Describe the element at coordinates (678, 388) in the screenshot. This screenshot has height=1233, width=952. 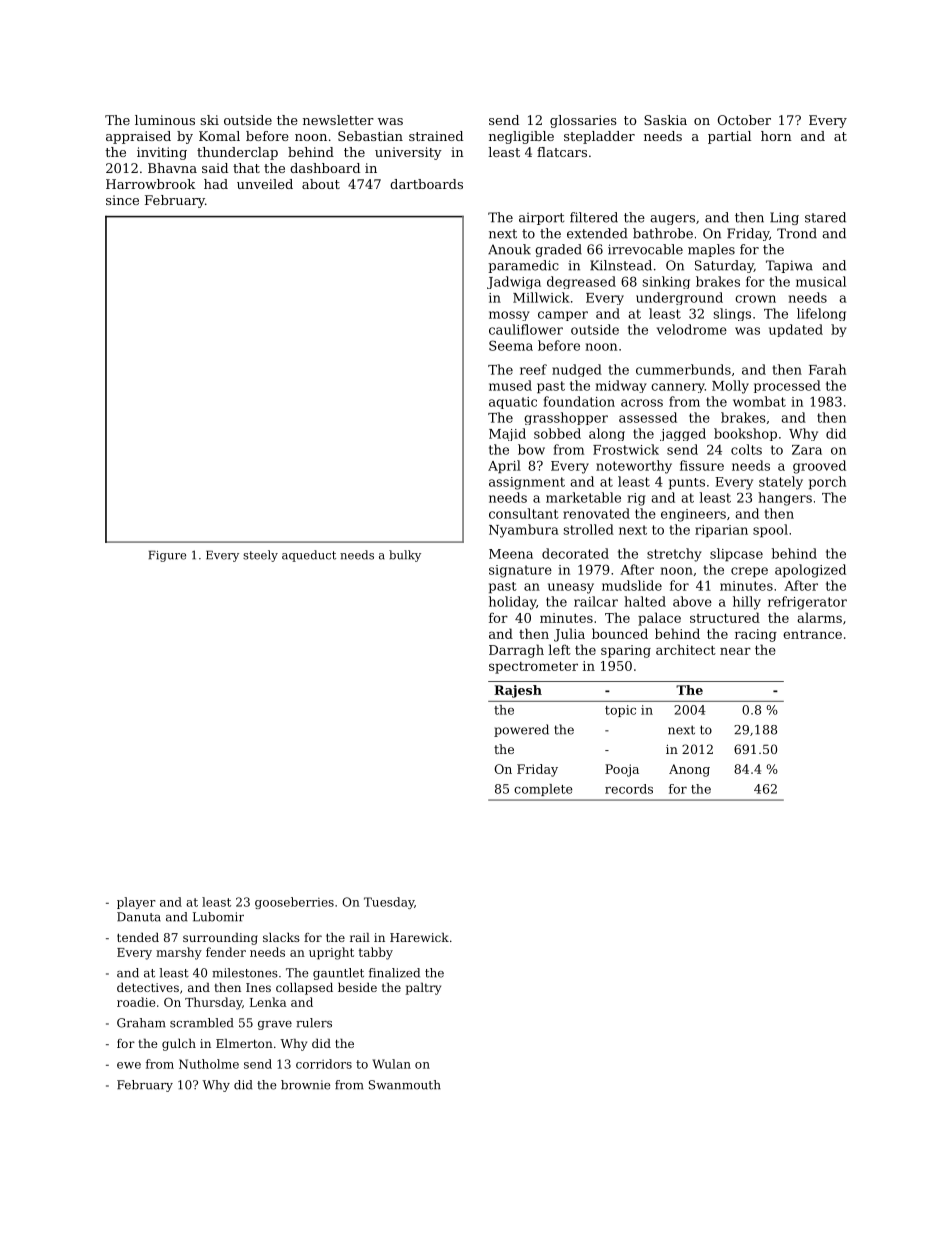
I see `cannery` at that location.
